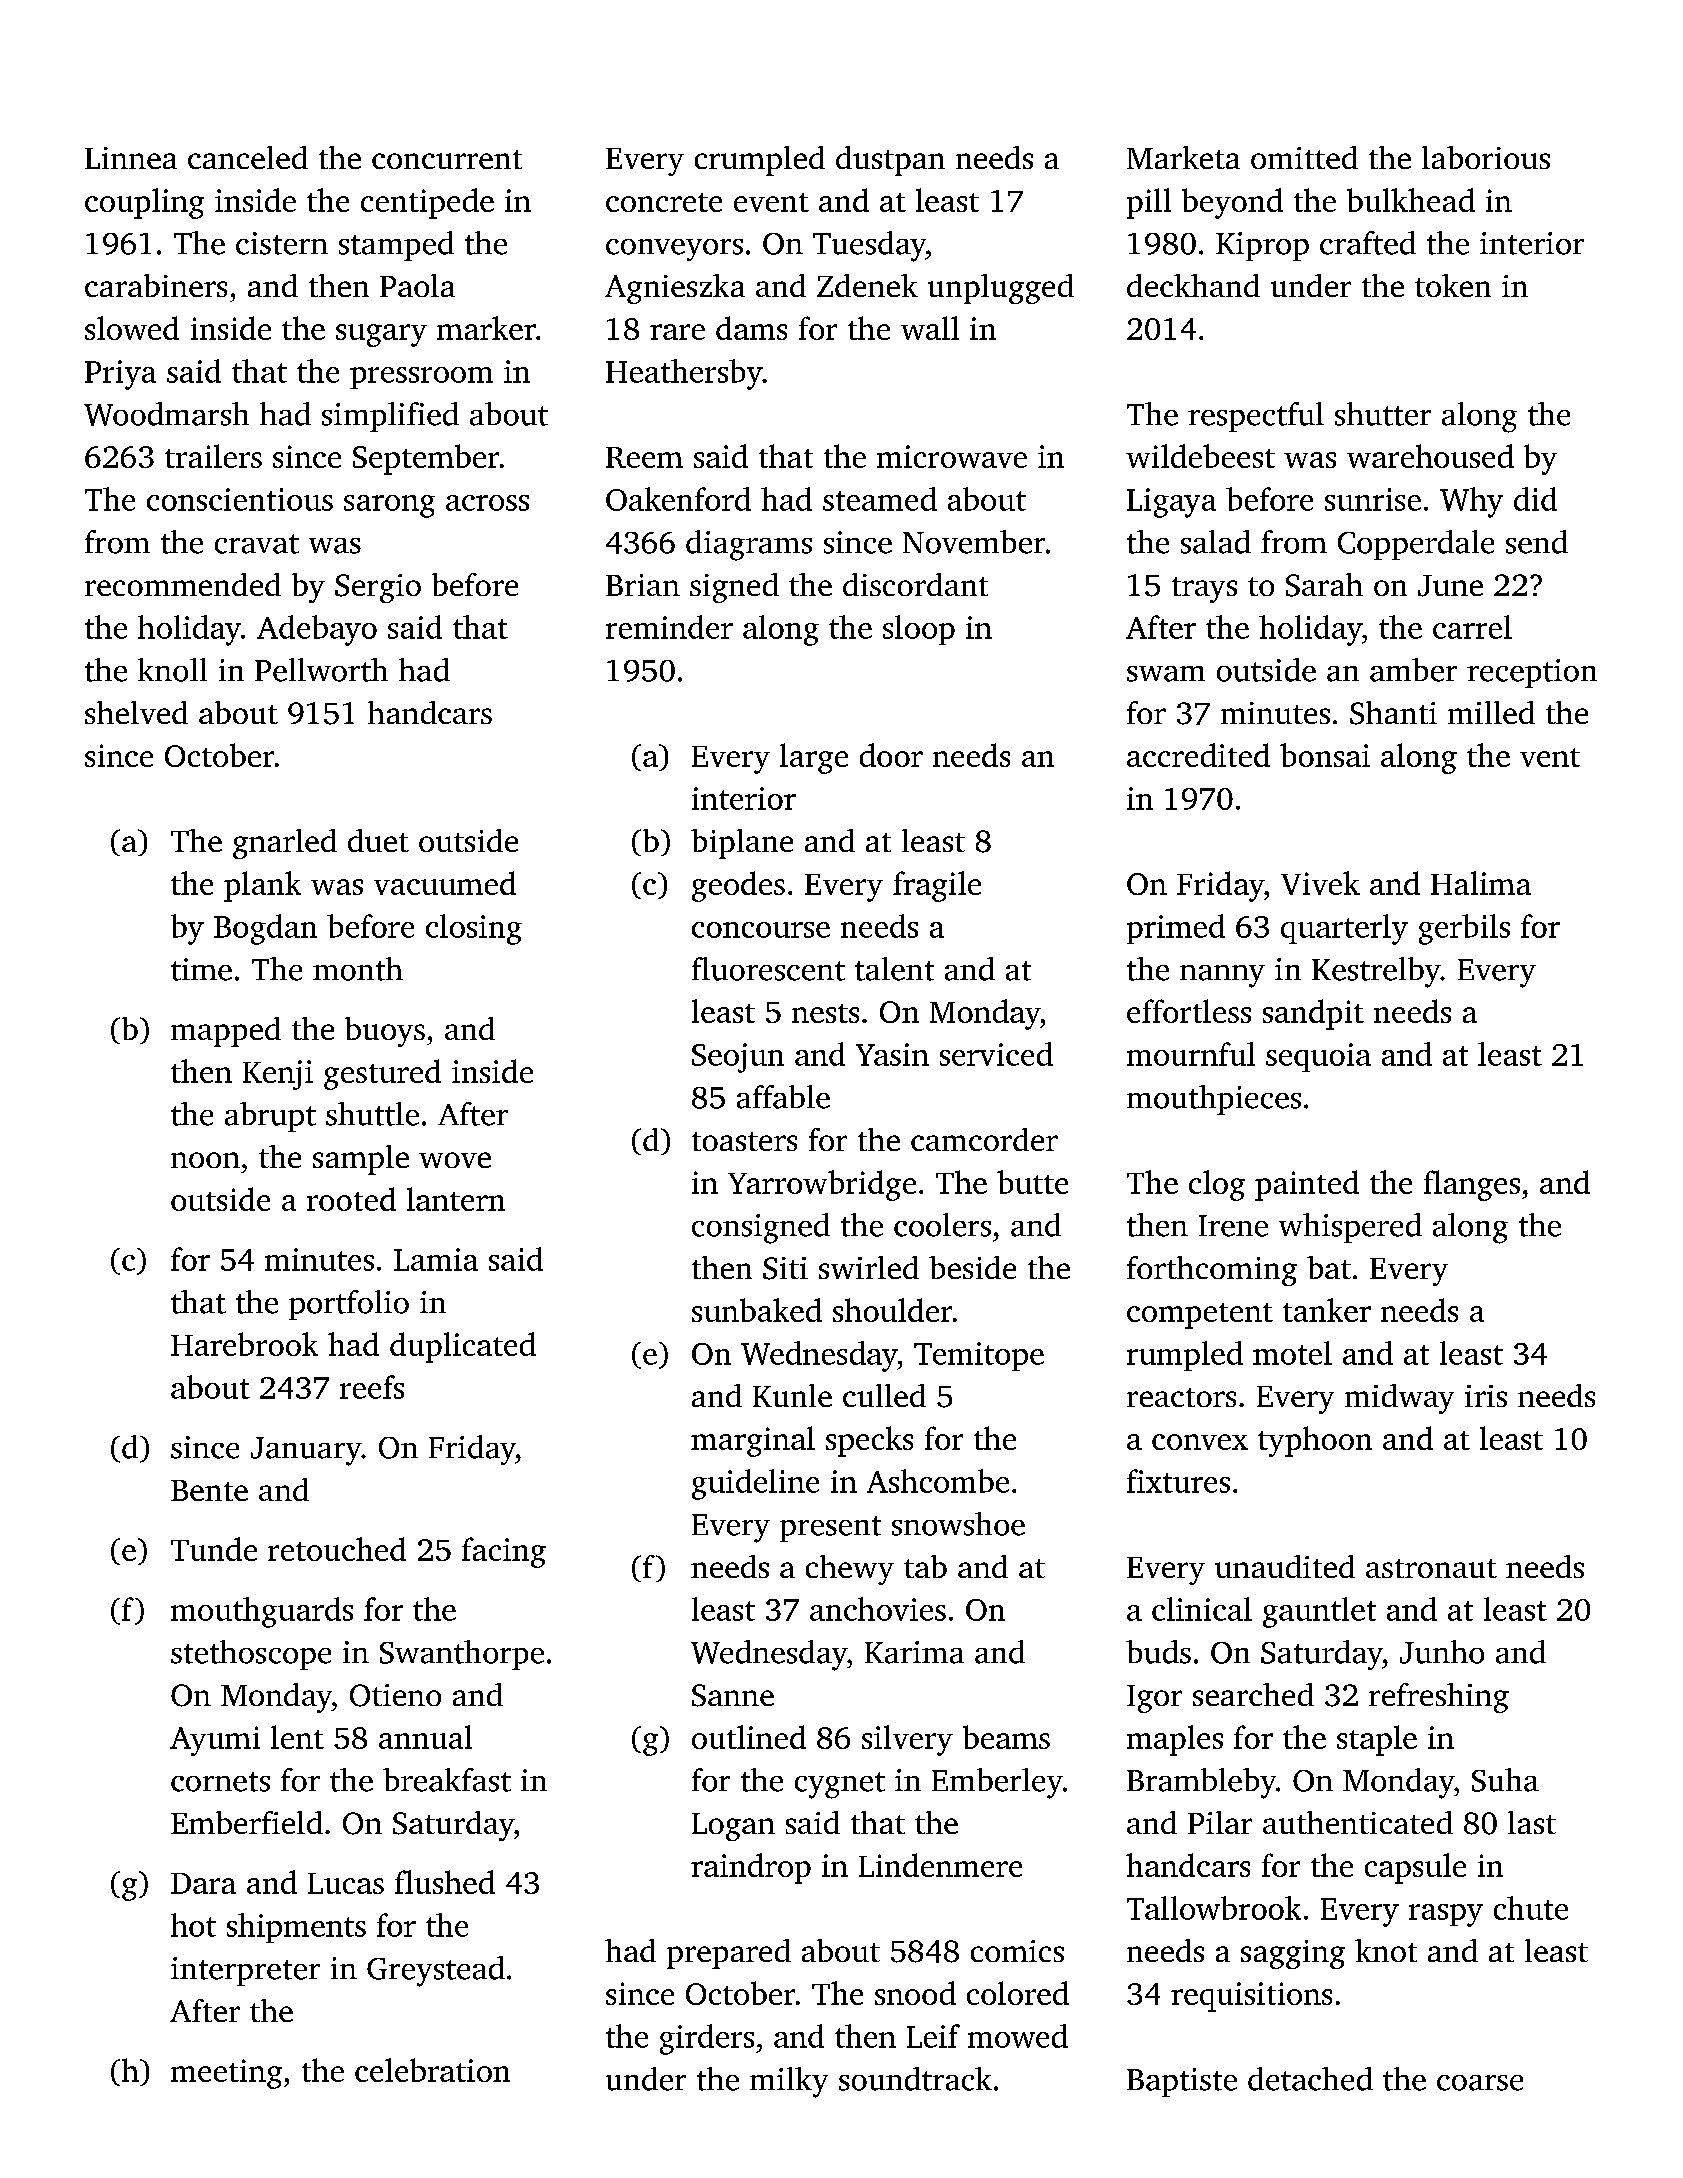 The width and height of the image is (1683, 2178). Describe the element at coordinates (462, 1655) in the image. I see `Swanthorpe` at that location.
